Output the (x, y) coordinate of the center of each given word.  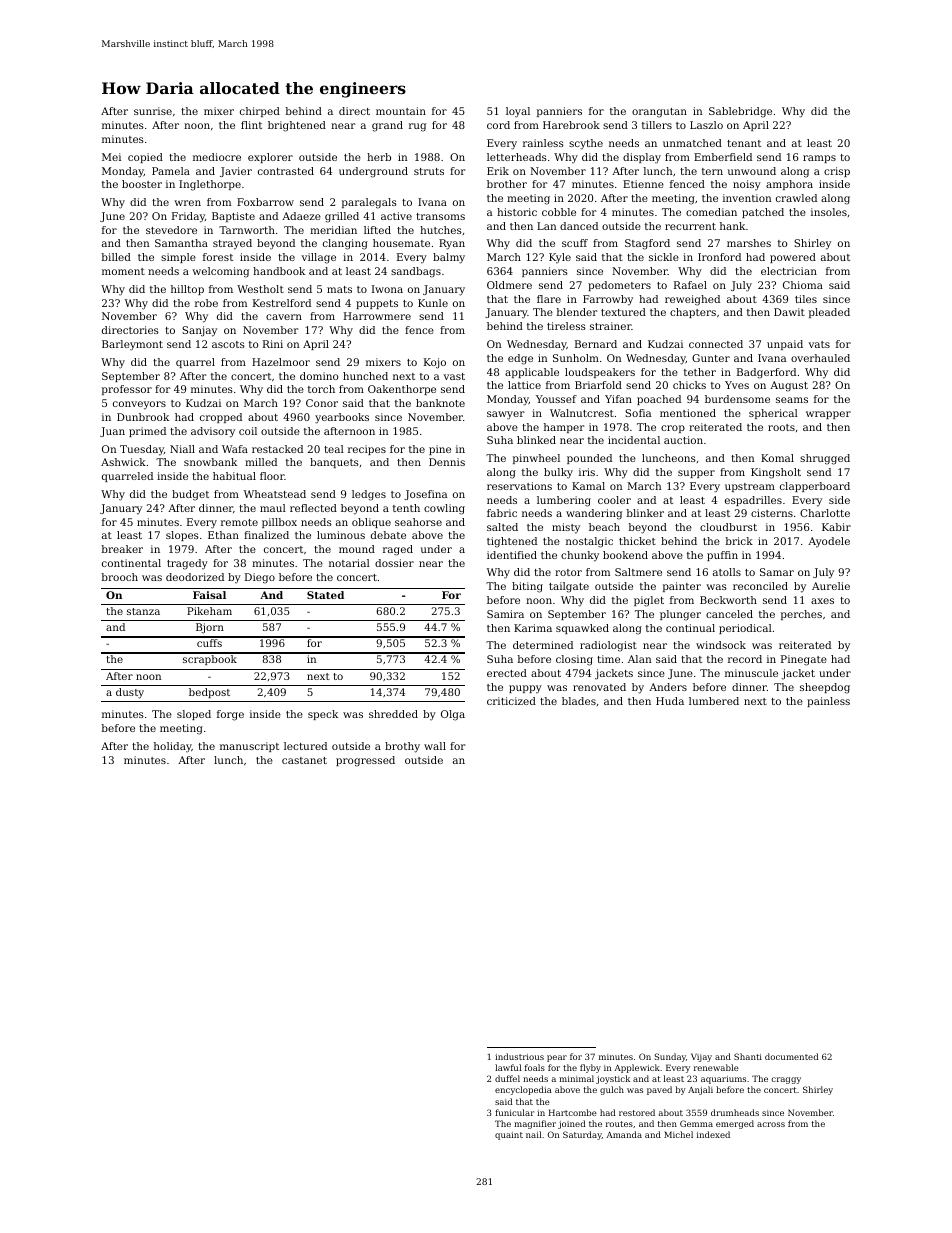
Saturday (582, 1135)
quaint (509, 1136)
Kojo (435, 363)
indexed (713, 1134)
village (319, 258)
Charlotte (825, 513)
